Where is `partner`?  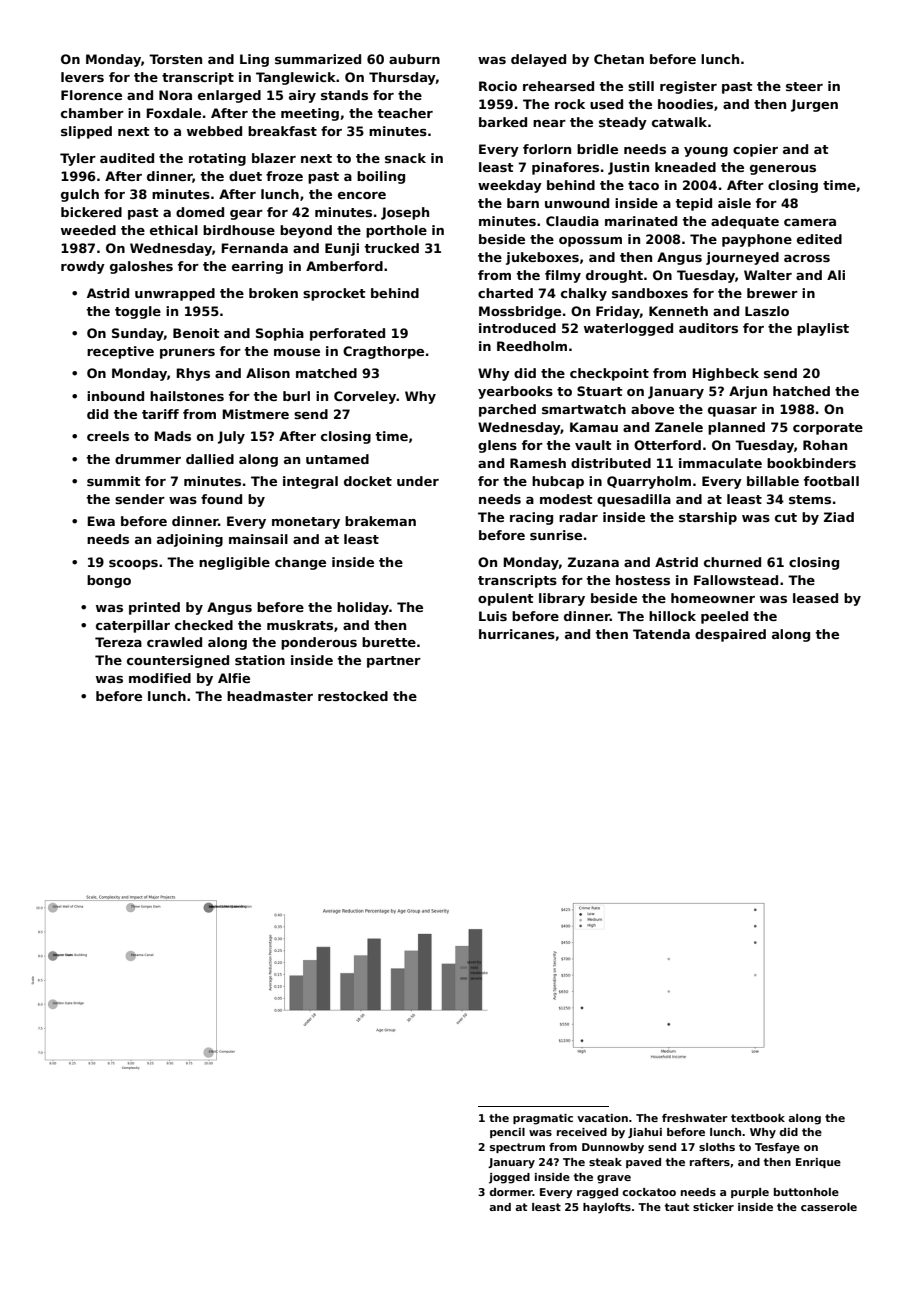
partner is located at coordinates (394, 662).
